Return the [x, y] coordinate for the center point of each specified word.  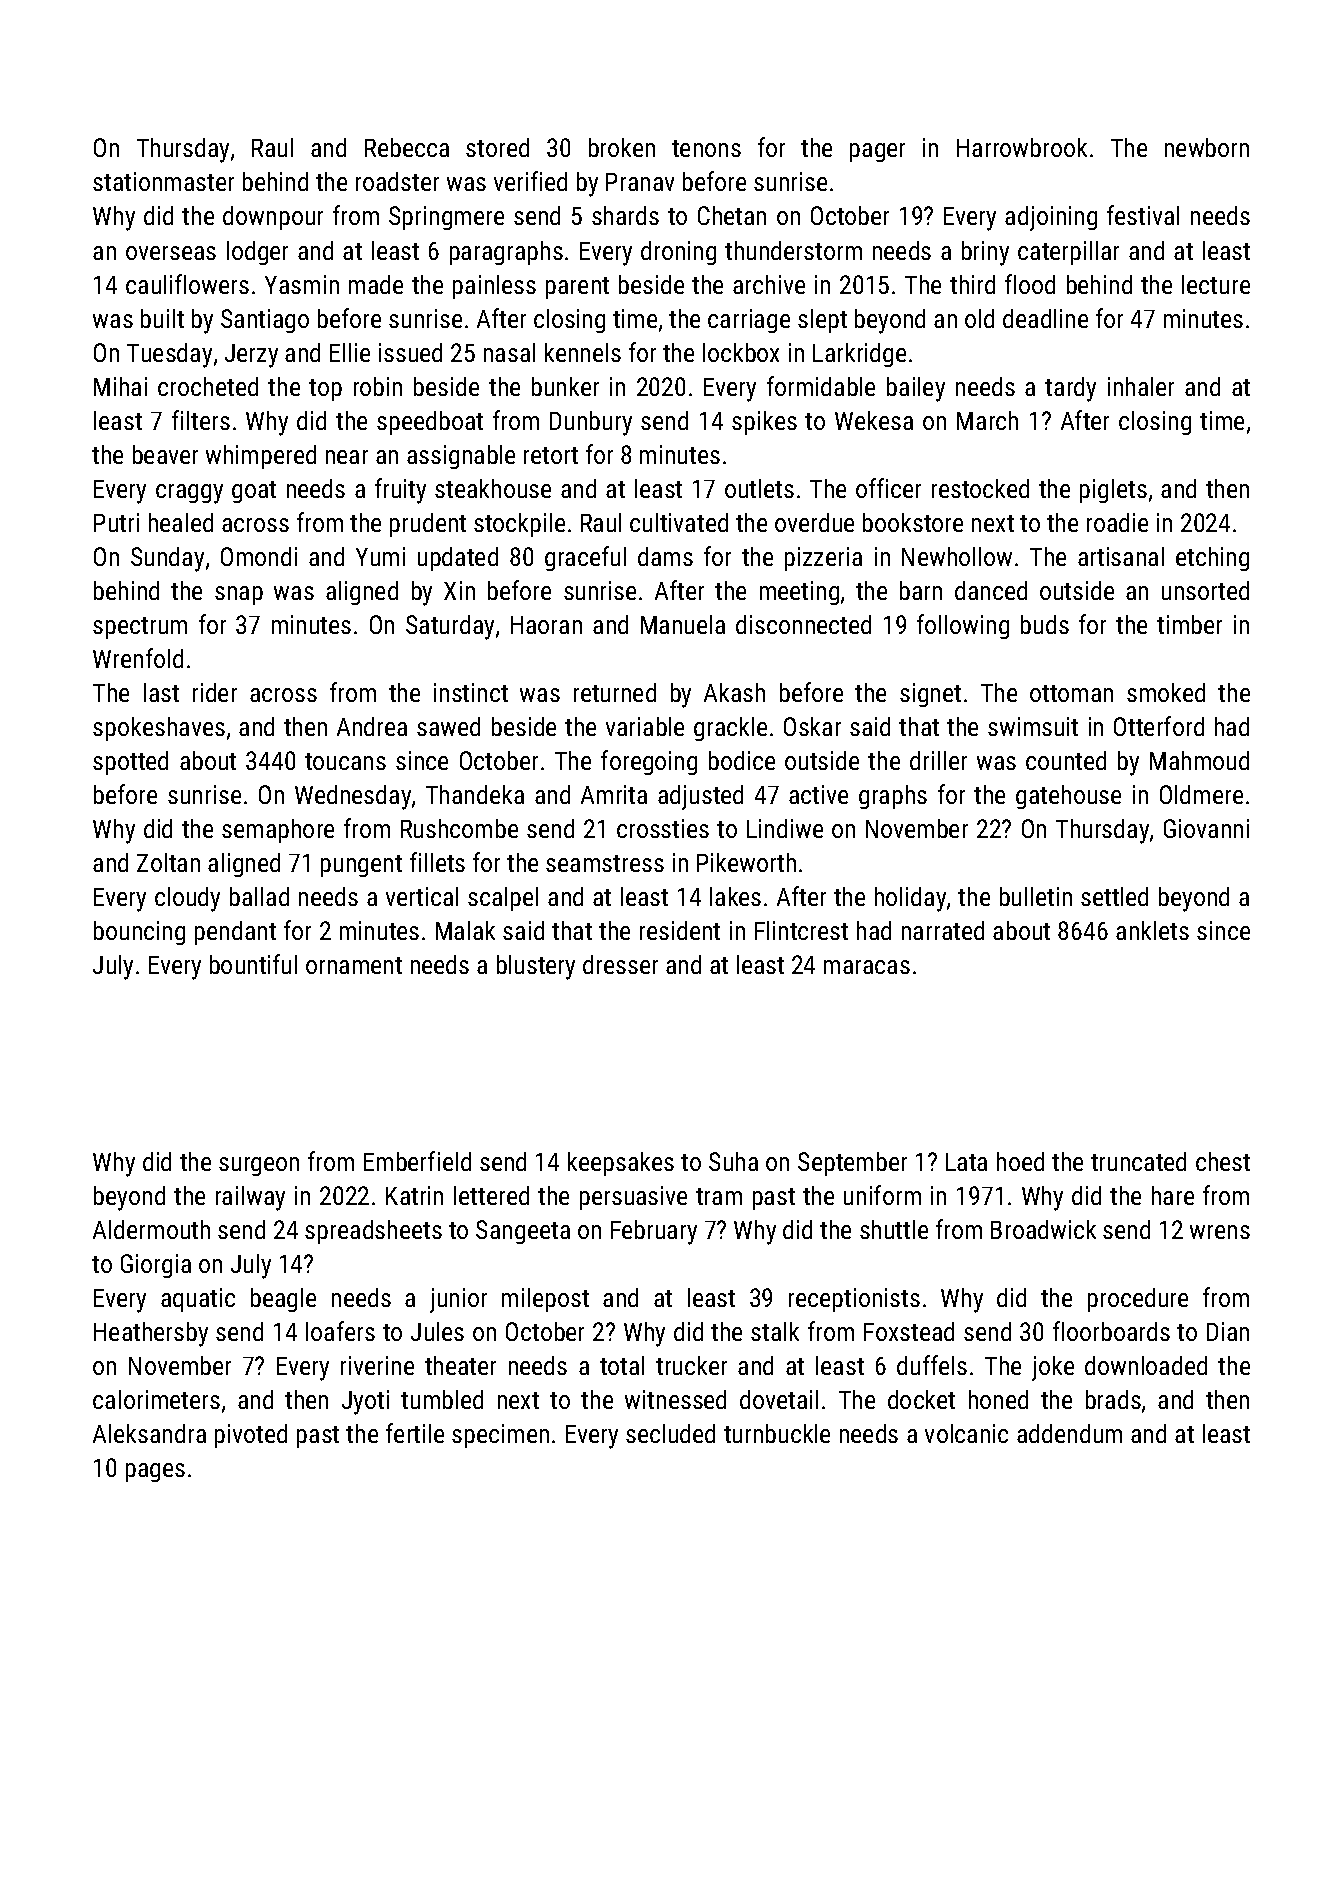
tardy [1070, 389]
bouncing [139, 933]
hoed [1020, 1161]
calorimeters [156, 1399]
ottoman [1071, 693]
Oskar [812, 726]
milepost [545, 1300]
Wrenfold [138, 658]
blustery [536, 967]
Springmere [446, 218]
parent [577, 288]
